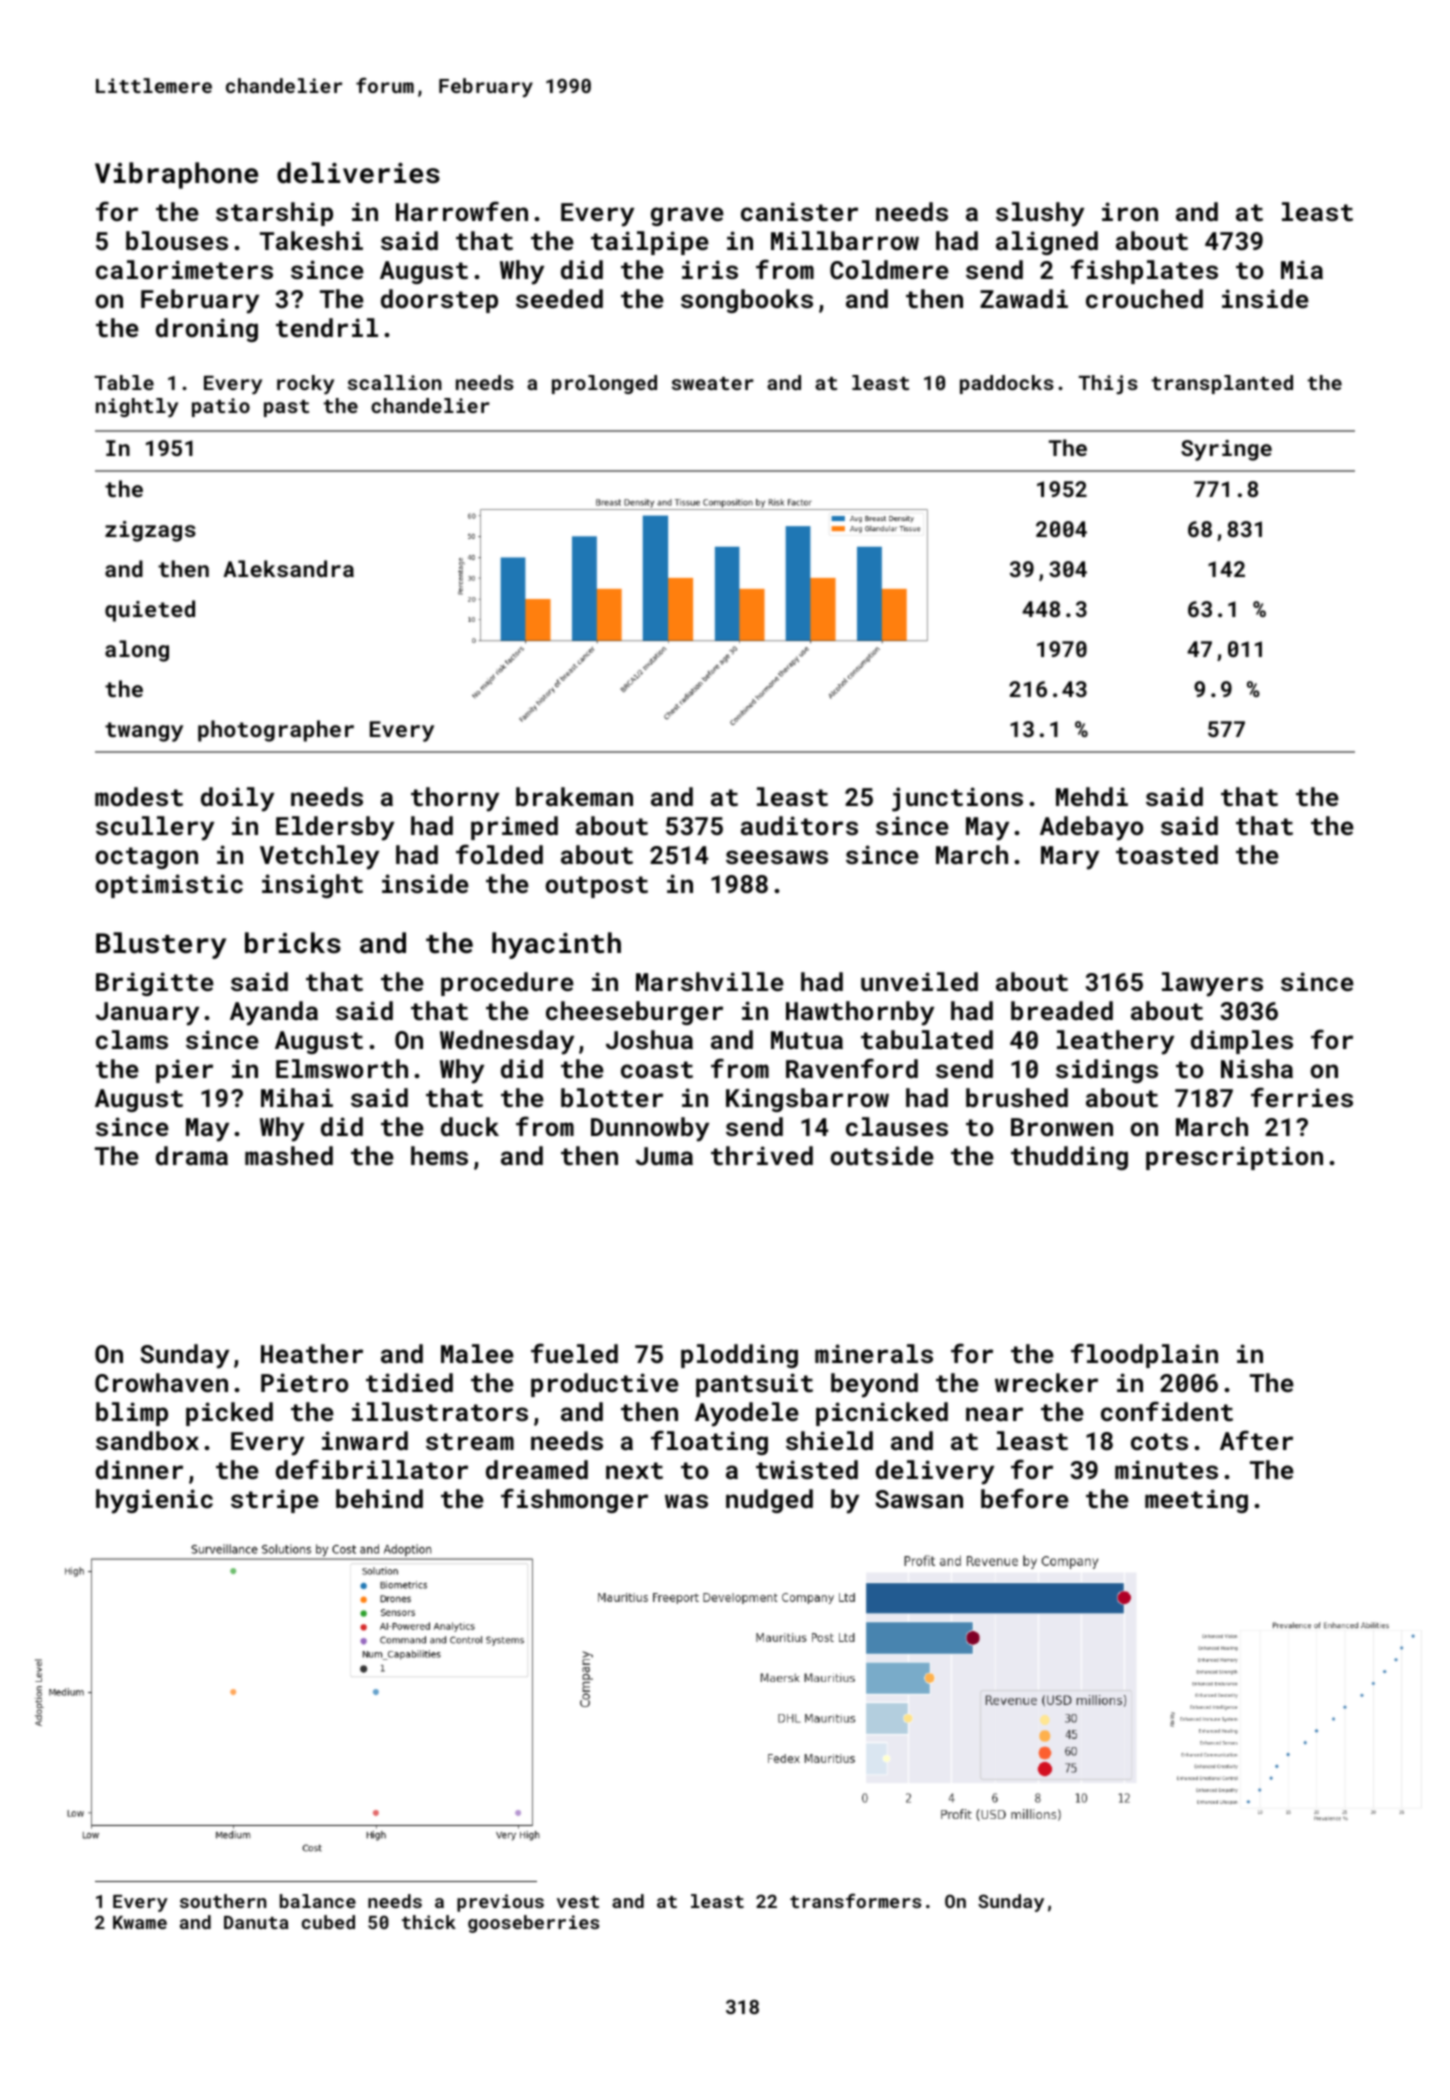 The image size is (1450, 2100). Describe the element at coordinates (470, 1126) in the document. I see `duck` at that location.
